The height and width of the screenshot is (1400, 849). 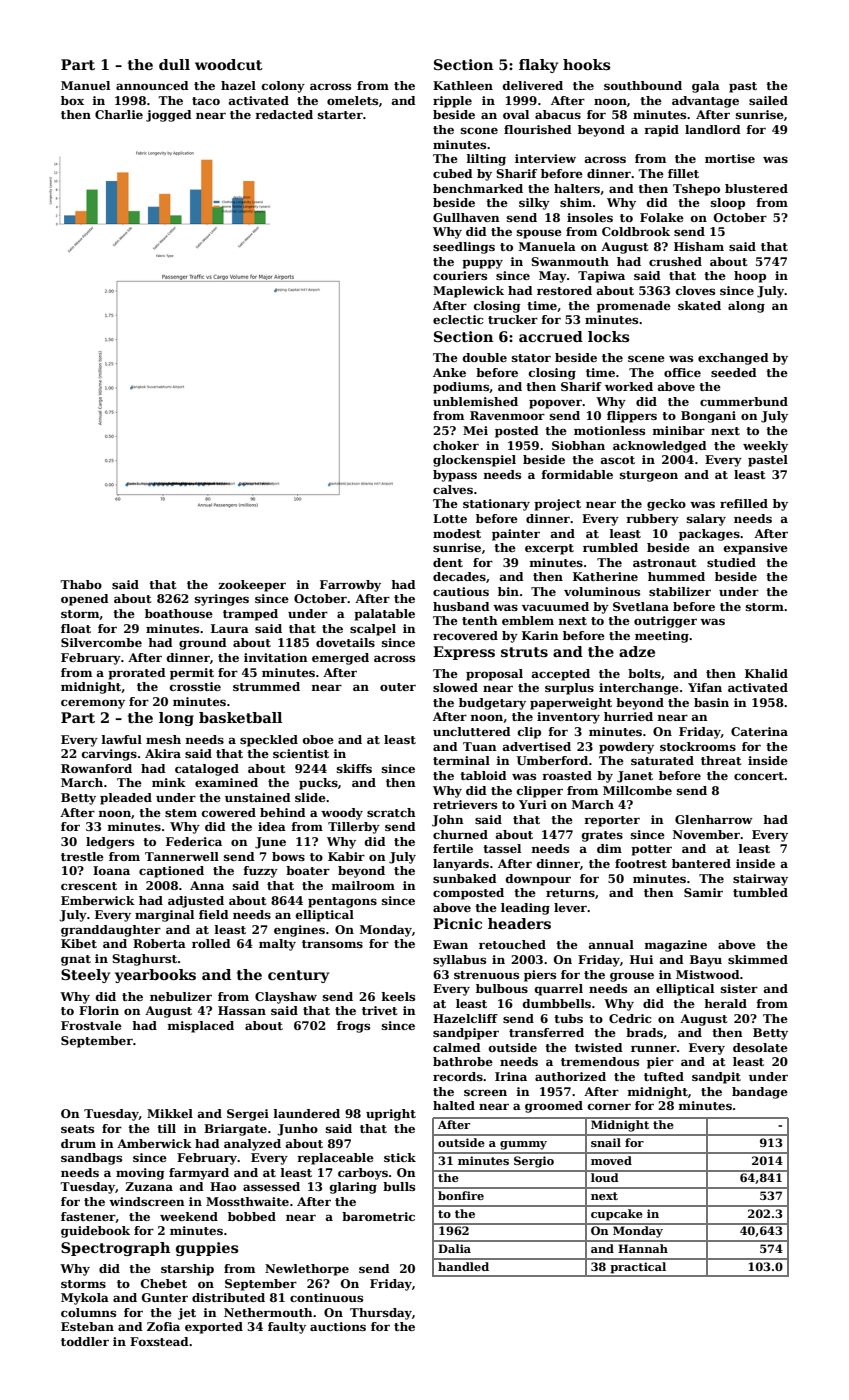 I want to click on trestle, so click(x=82, y=856).
